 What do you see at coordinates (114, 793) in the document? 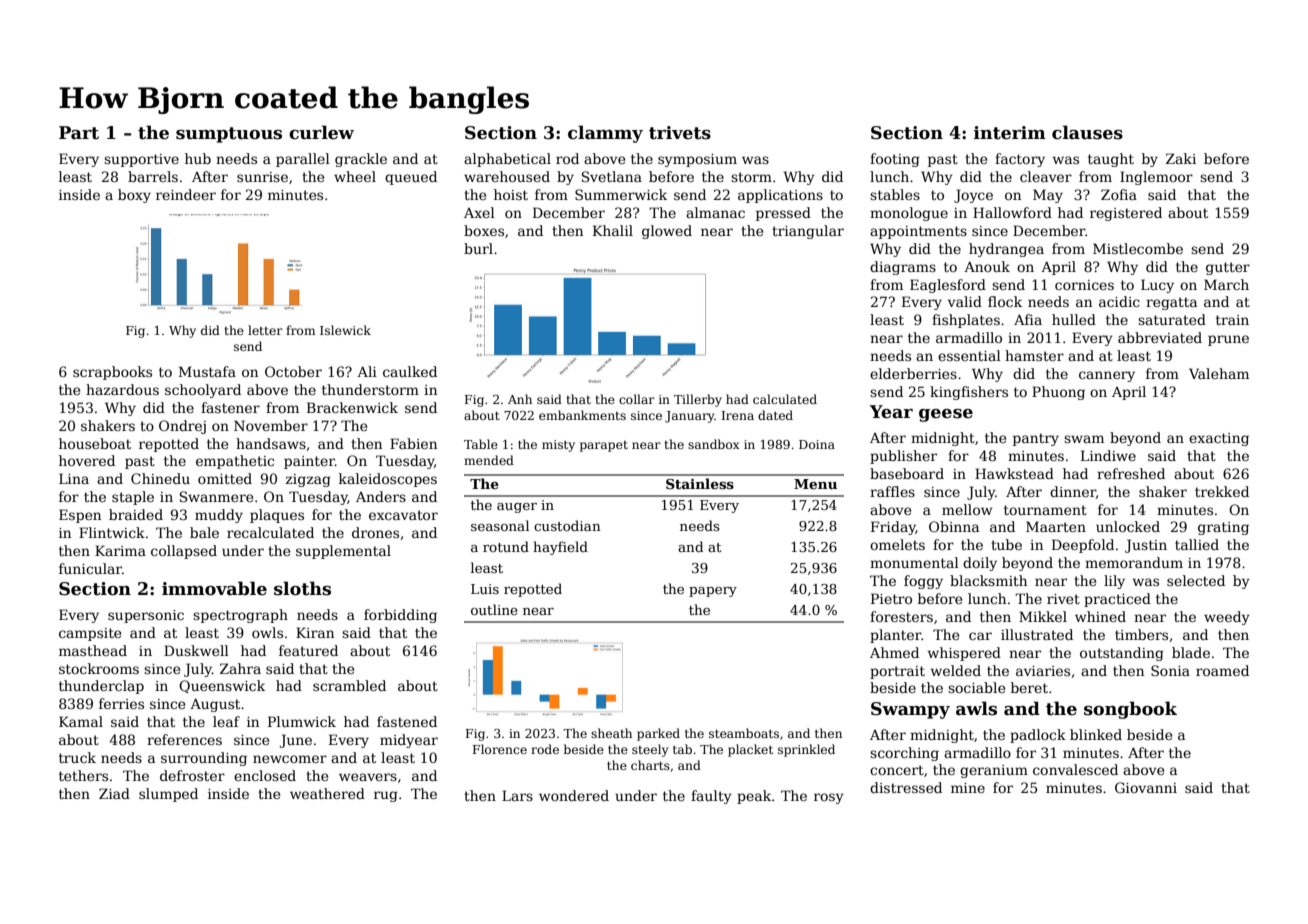
I see `Ziad` at bounding box center [114, 793].
